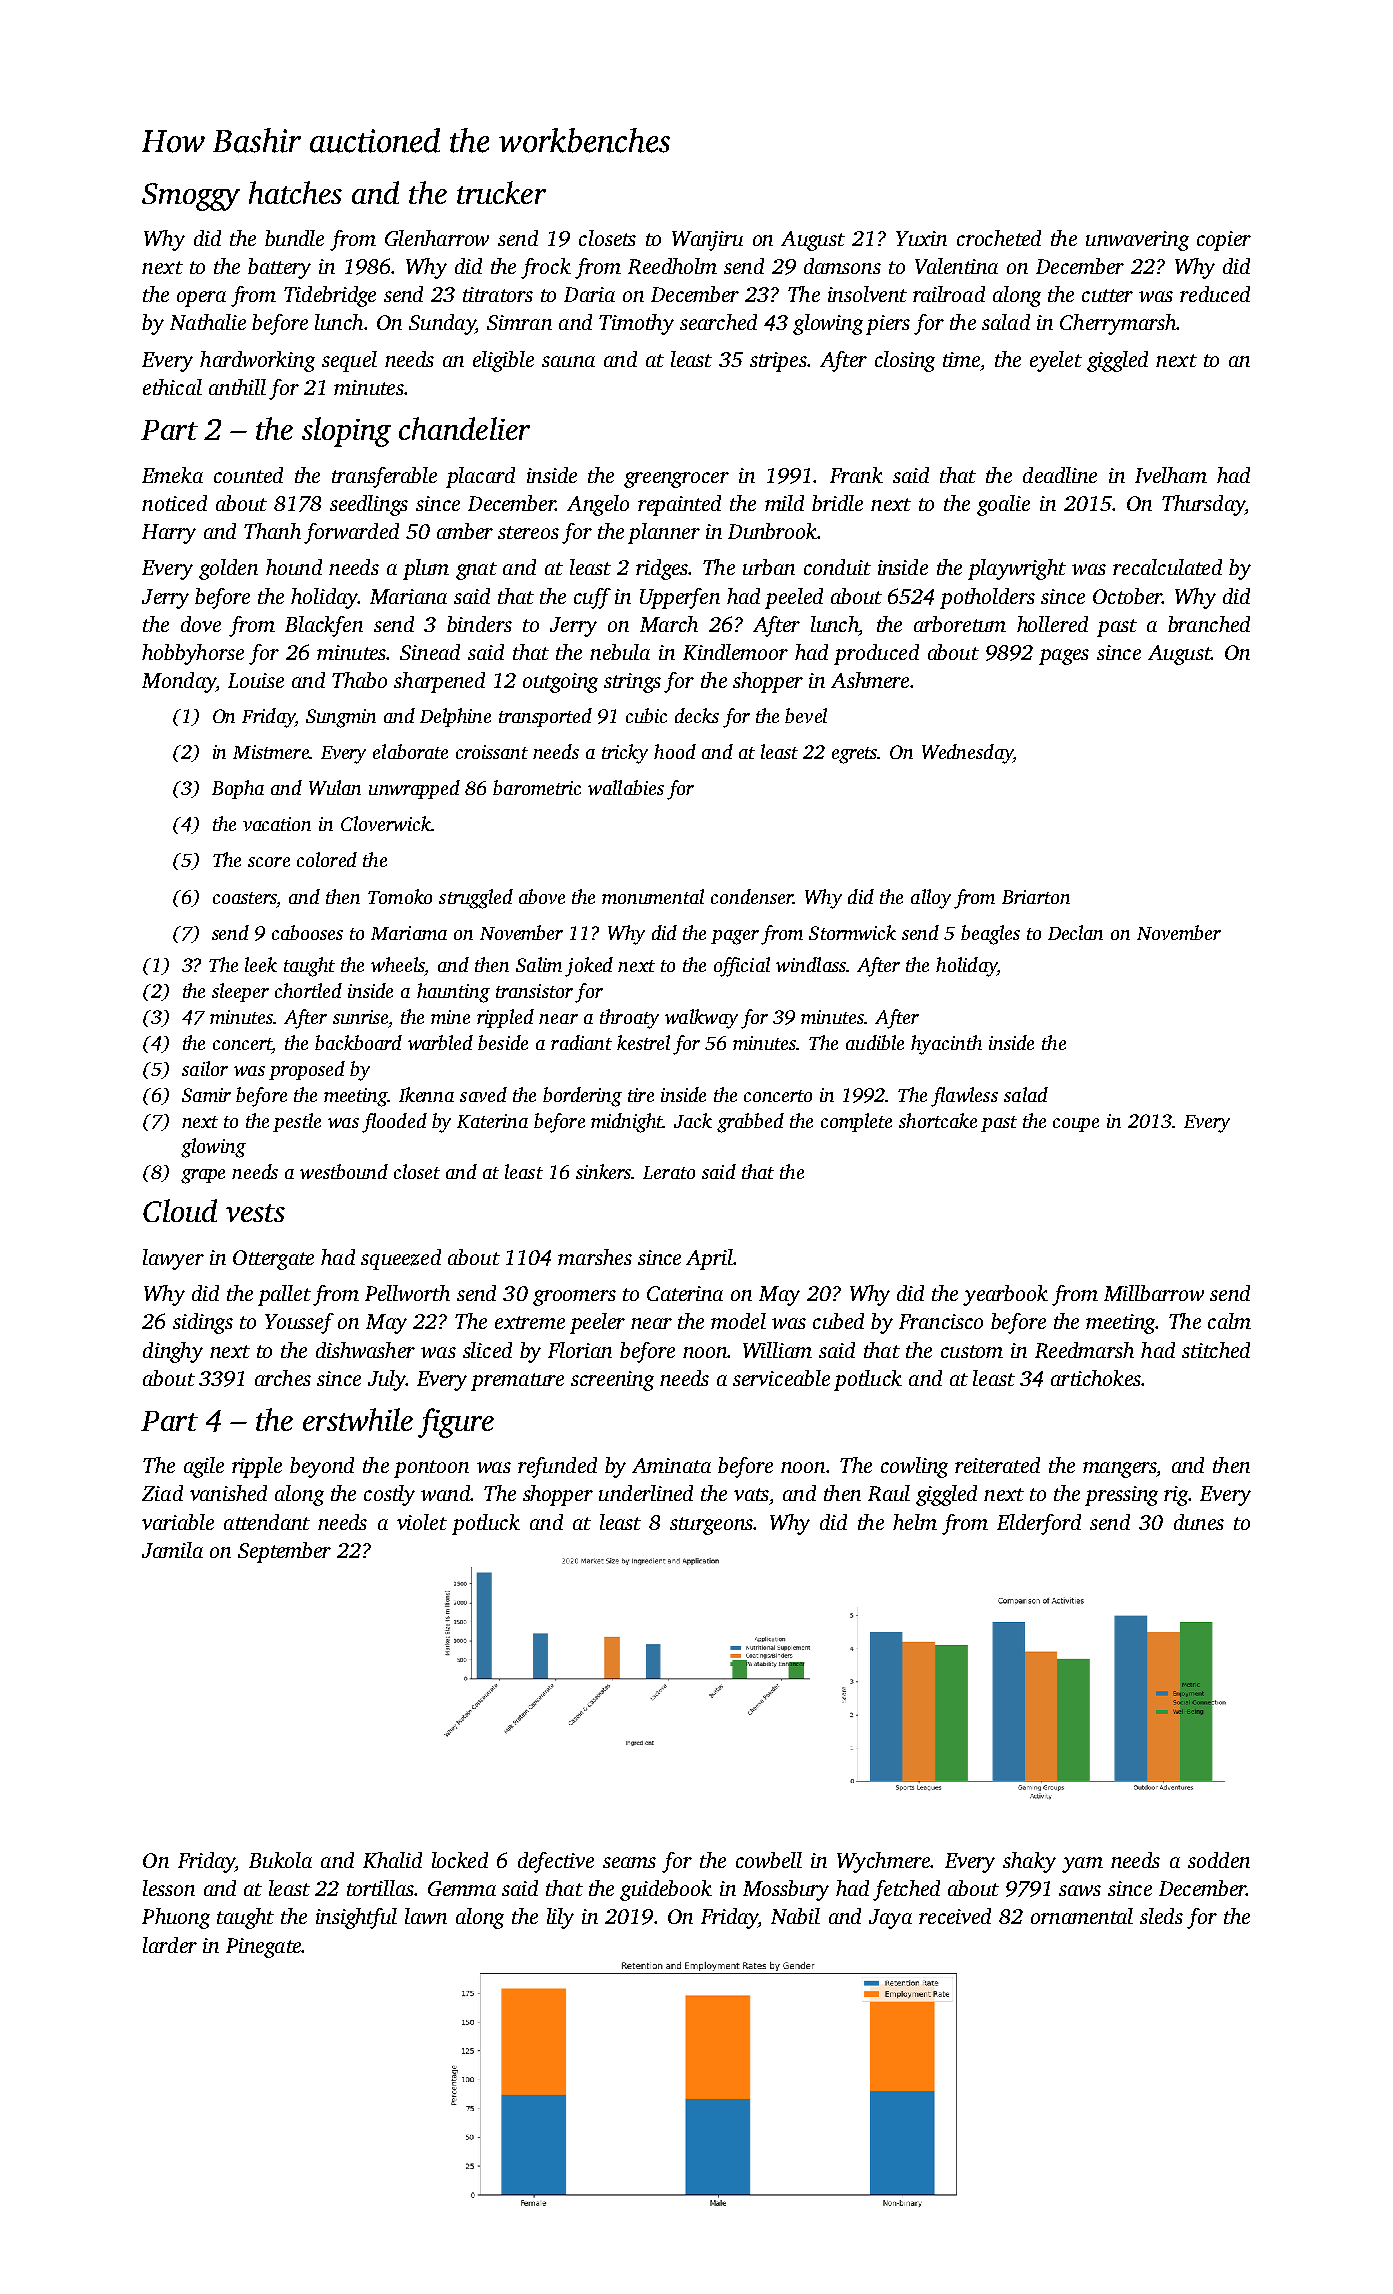  Describe the element at coordinates (568, 361) in the document. I see `sauna` at that location.
